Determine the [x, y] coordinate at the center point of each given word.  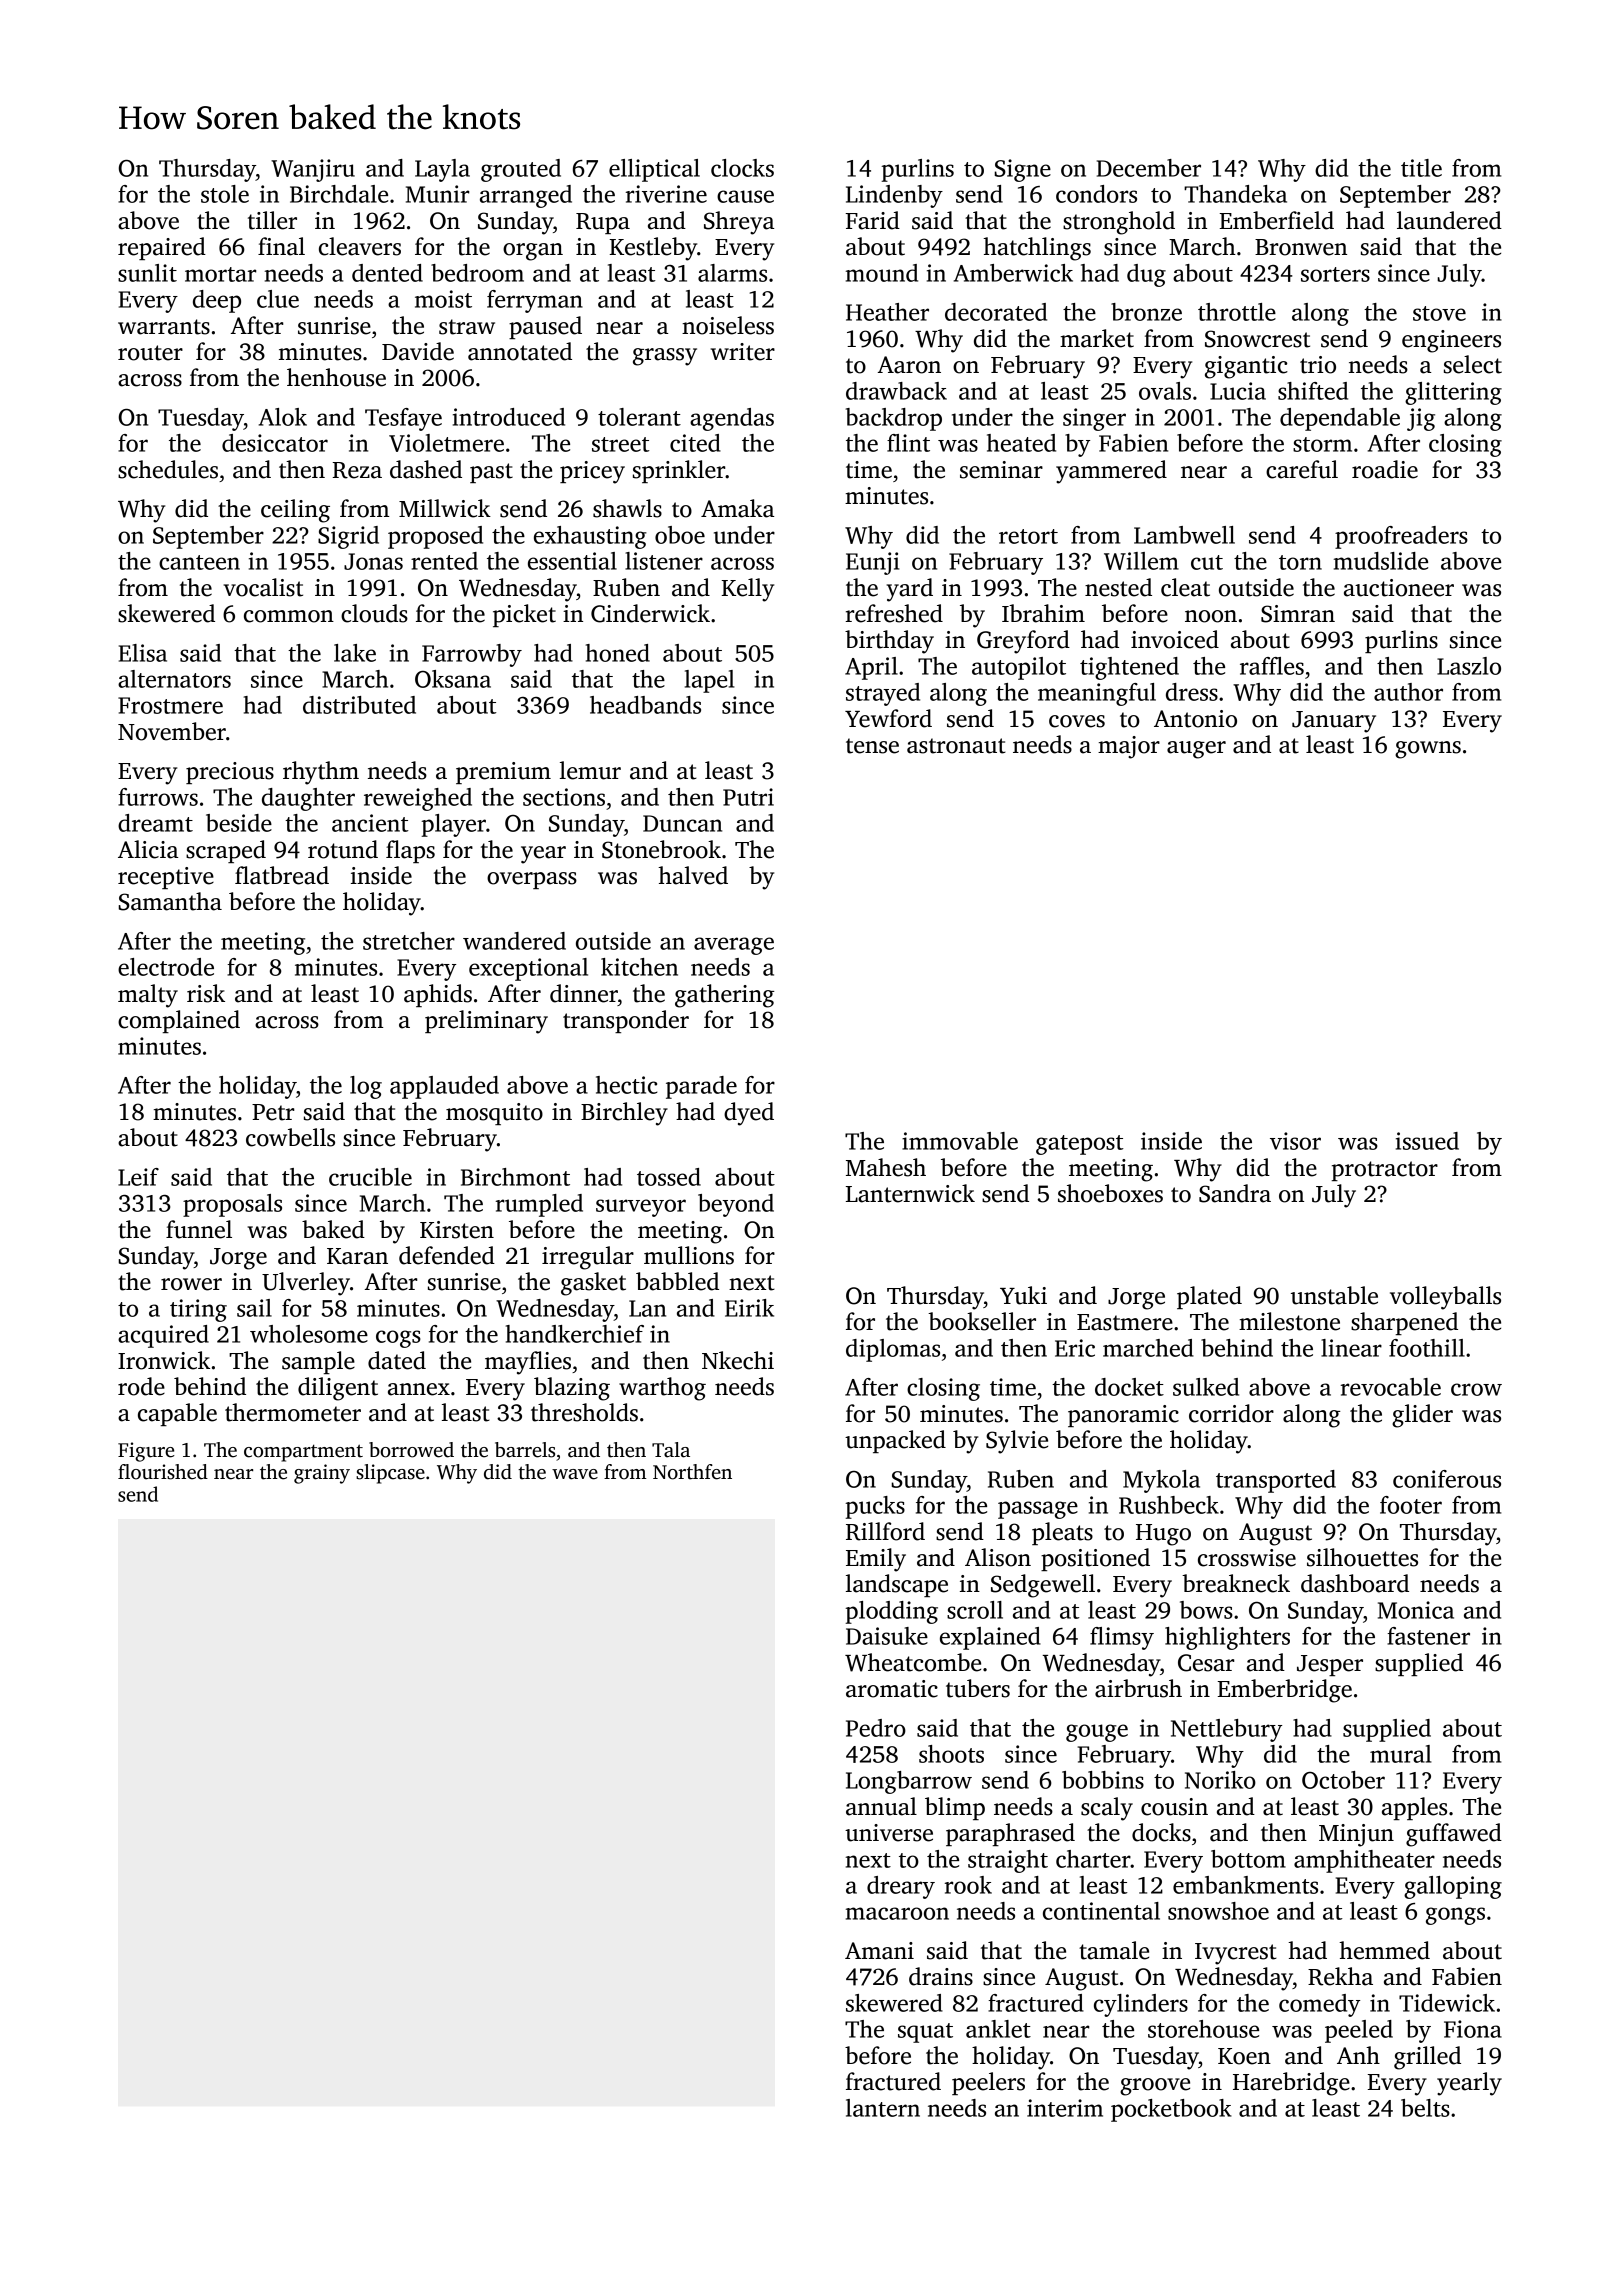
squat [925, 2033]
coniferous [1447, 1479]
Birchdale [339, 194]
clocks [742, 168]
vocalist [263, 587]
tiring [198, 1310]
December [1149, 168]
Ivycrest [1236, 1954]
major [1129, 747]
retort [1028, 536]
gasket [593, 1284]
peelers [988, 2083]
